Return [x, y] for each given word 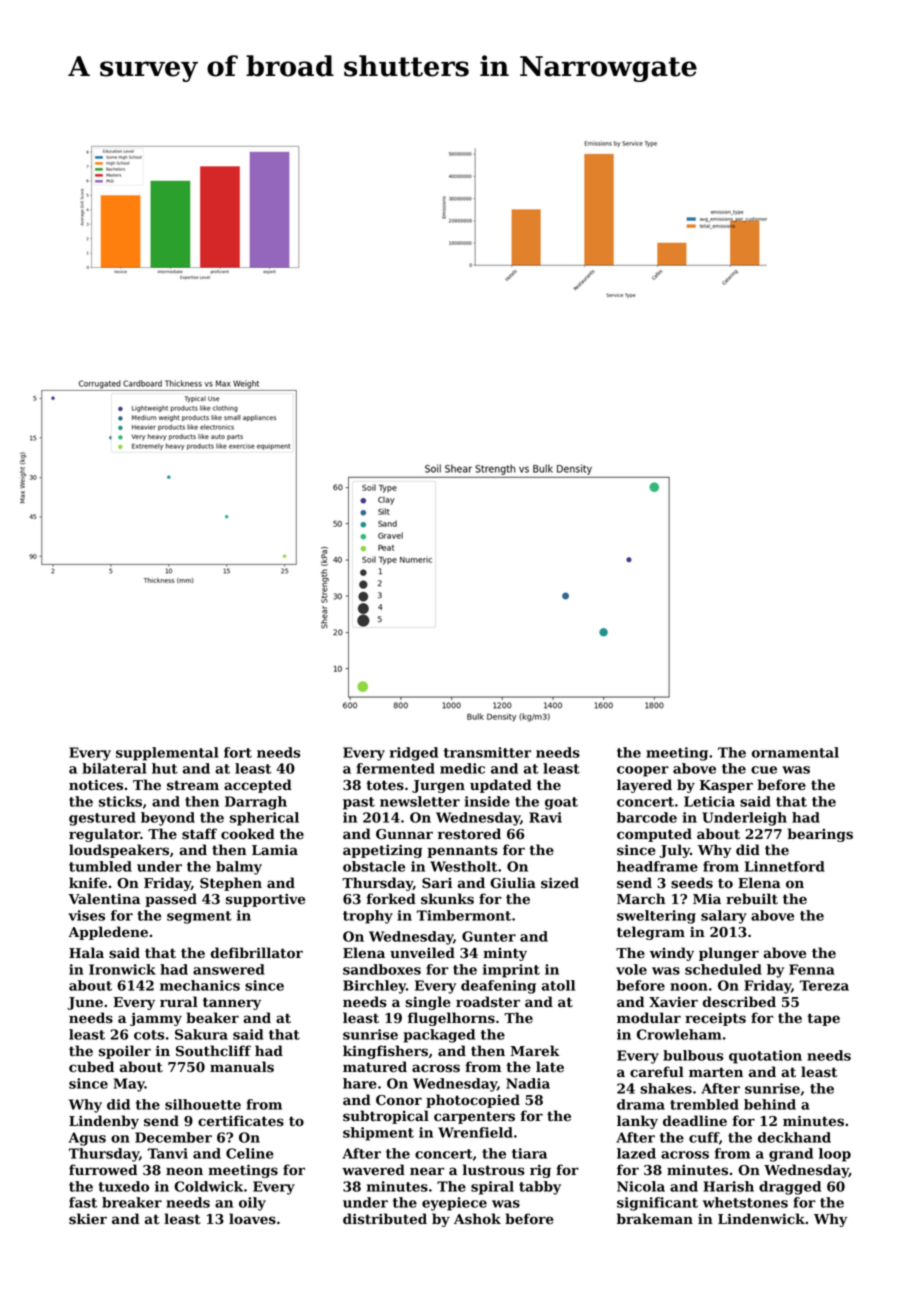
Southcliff [213, 1051]
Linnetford [785, 866]
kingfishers [385, 1052]
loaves [252, 1219]
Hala [86, 952]
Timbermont [464, 915]
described [739, 1002]
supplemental [167, 754]
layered [644, 786]
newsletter [420, 801]
